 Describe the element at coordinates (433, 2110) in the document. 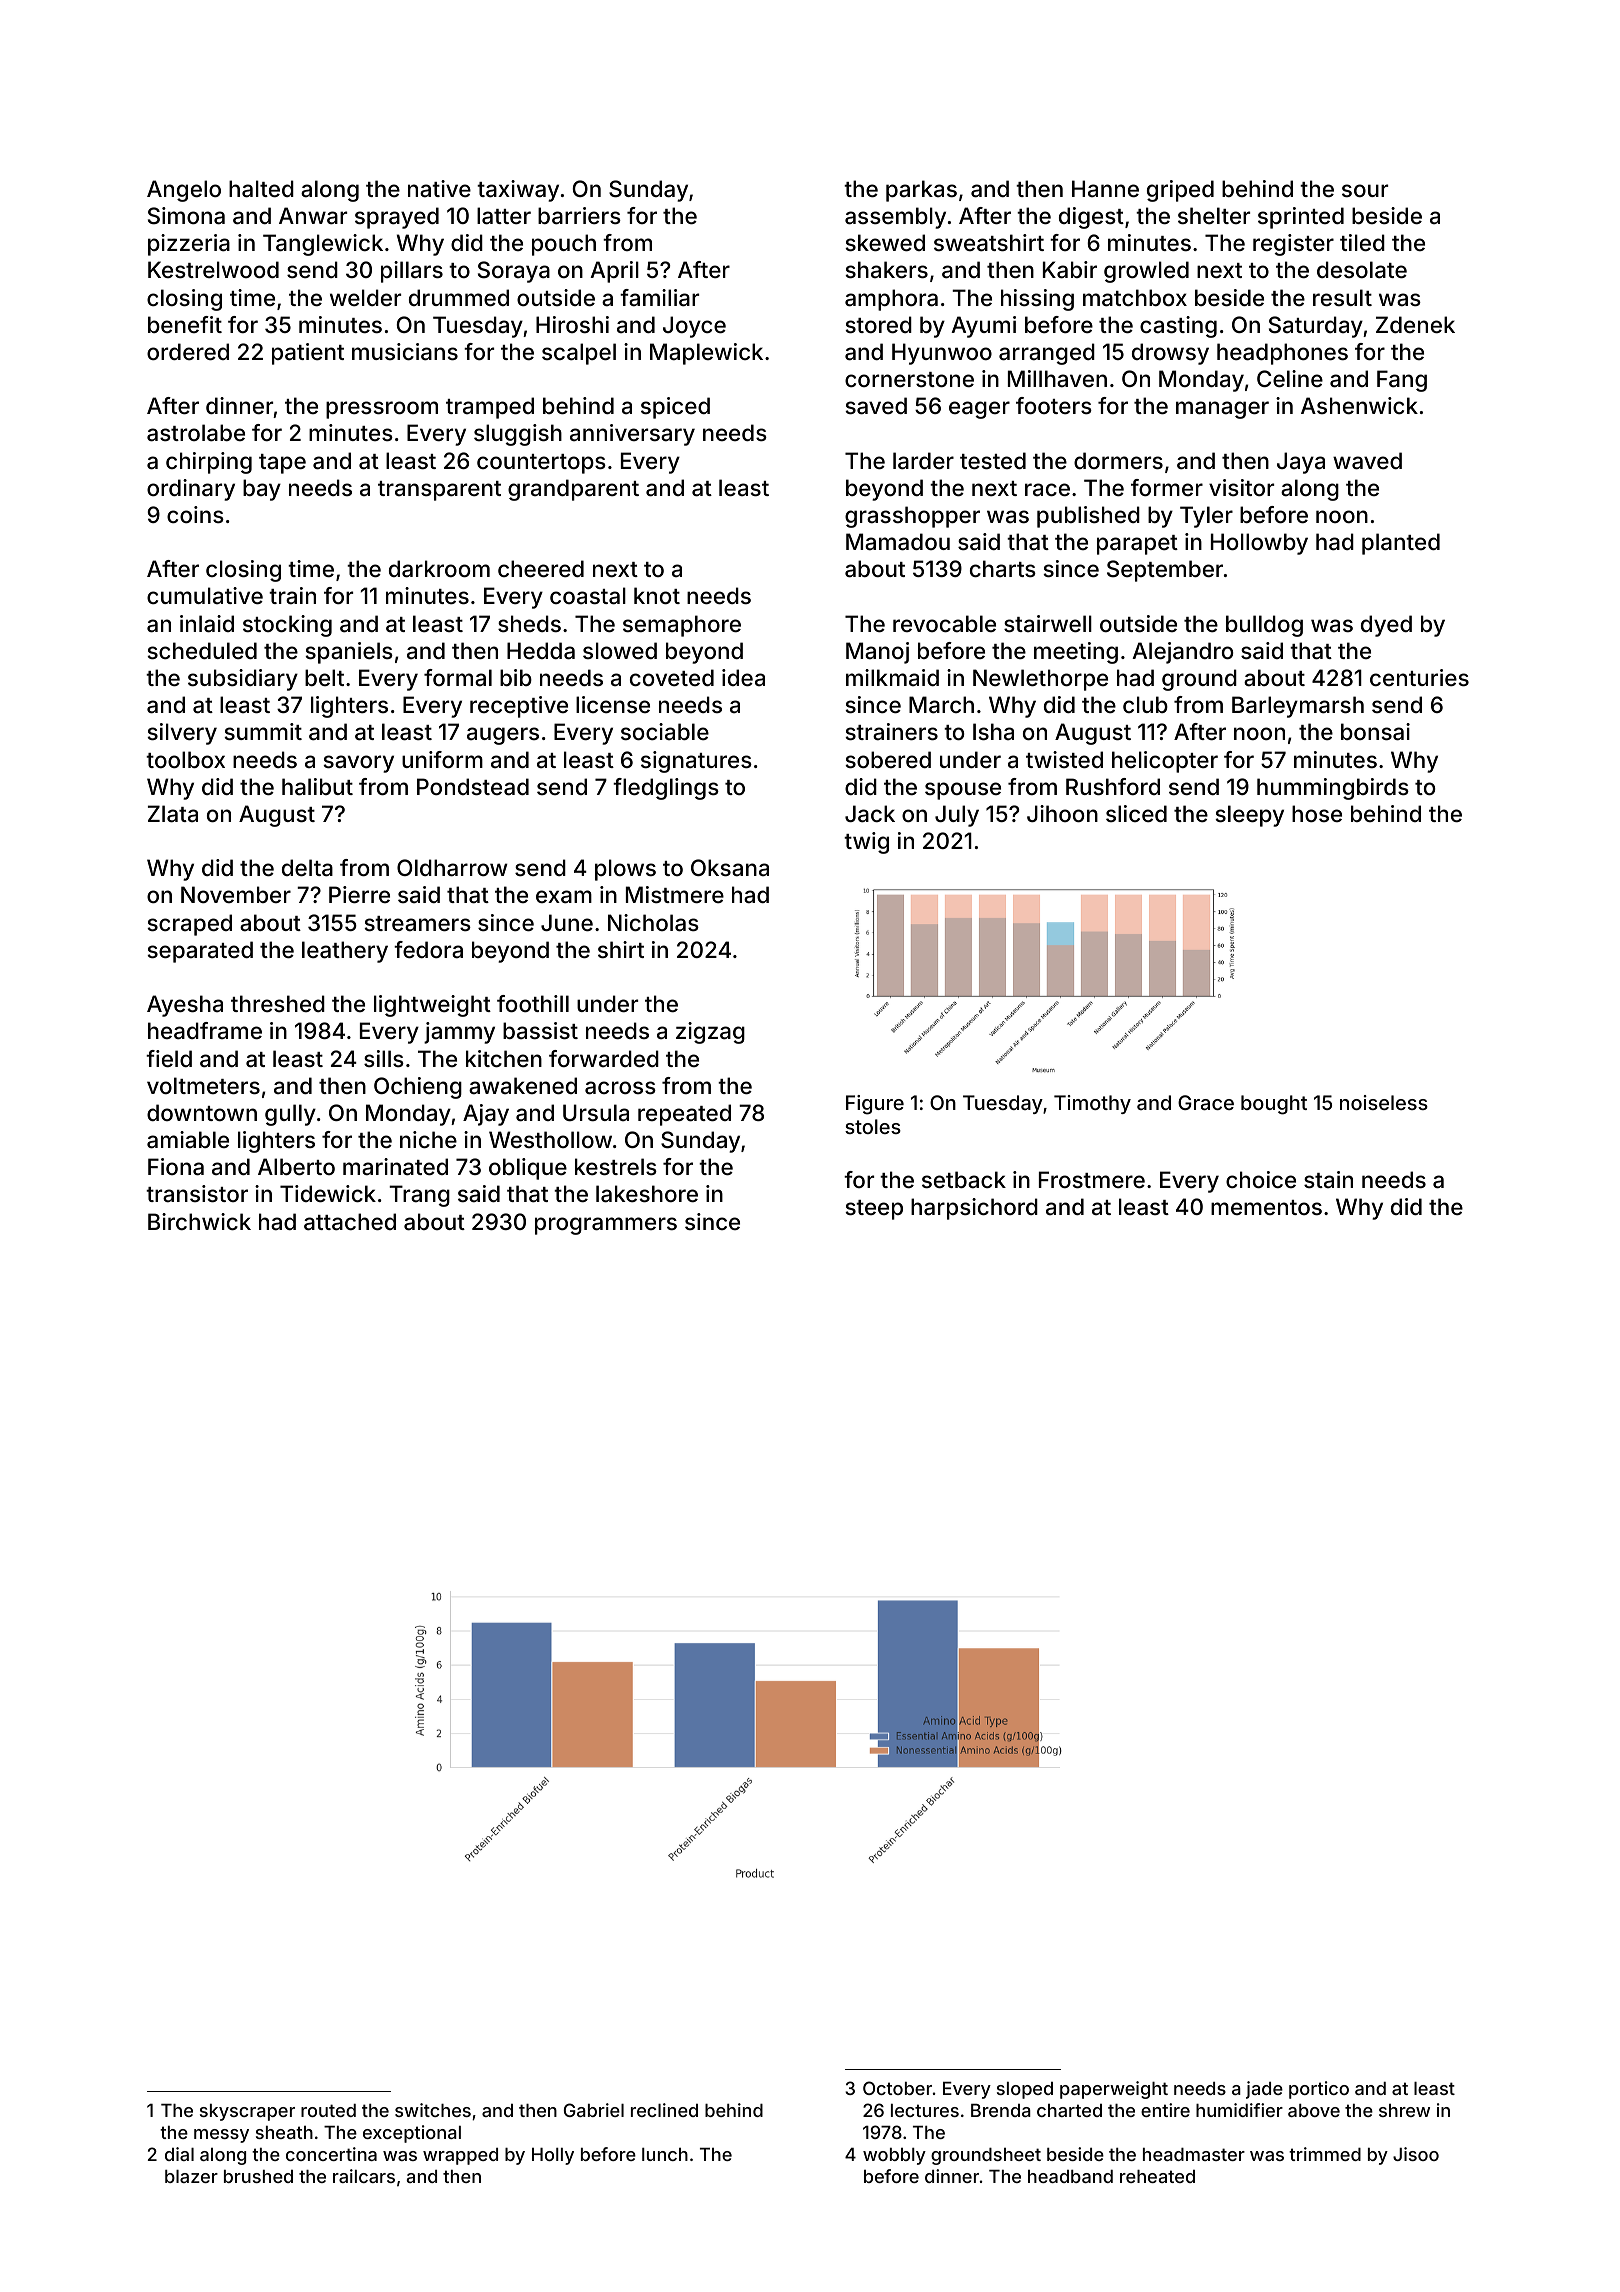

I see `switches` at that location.
